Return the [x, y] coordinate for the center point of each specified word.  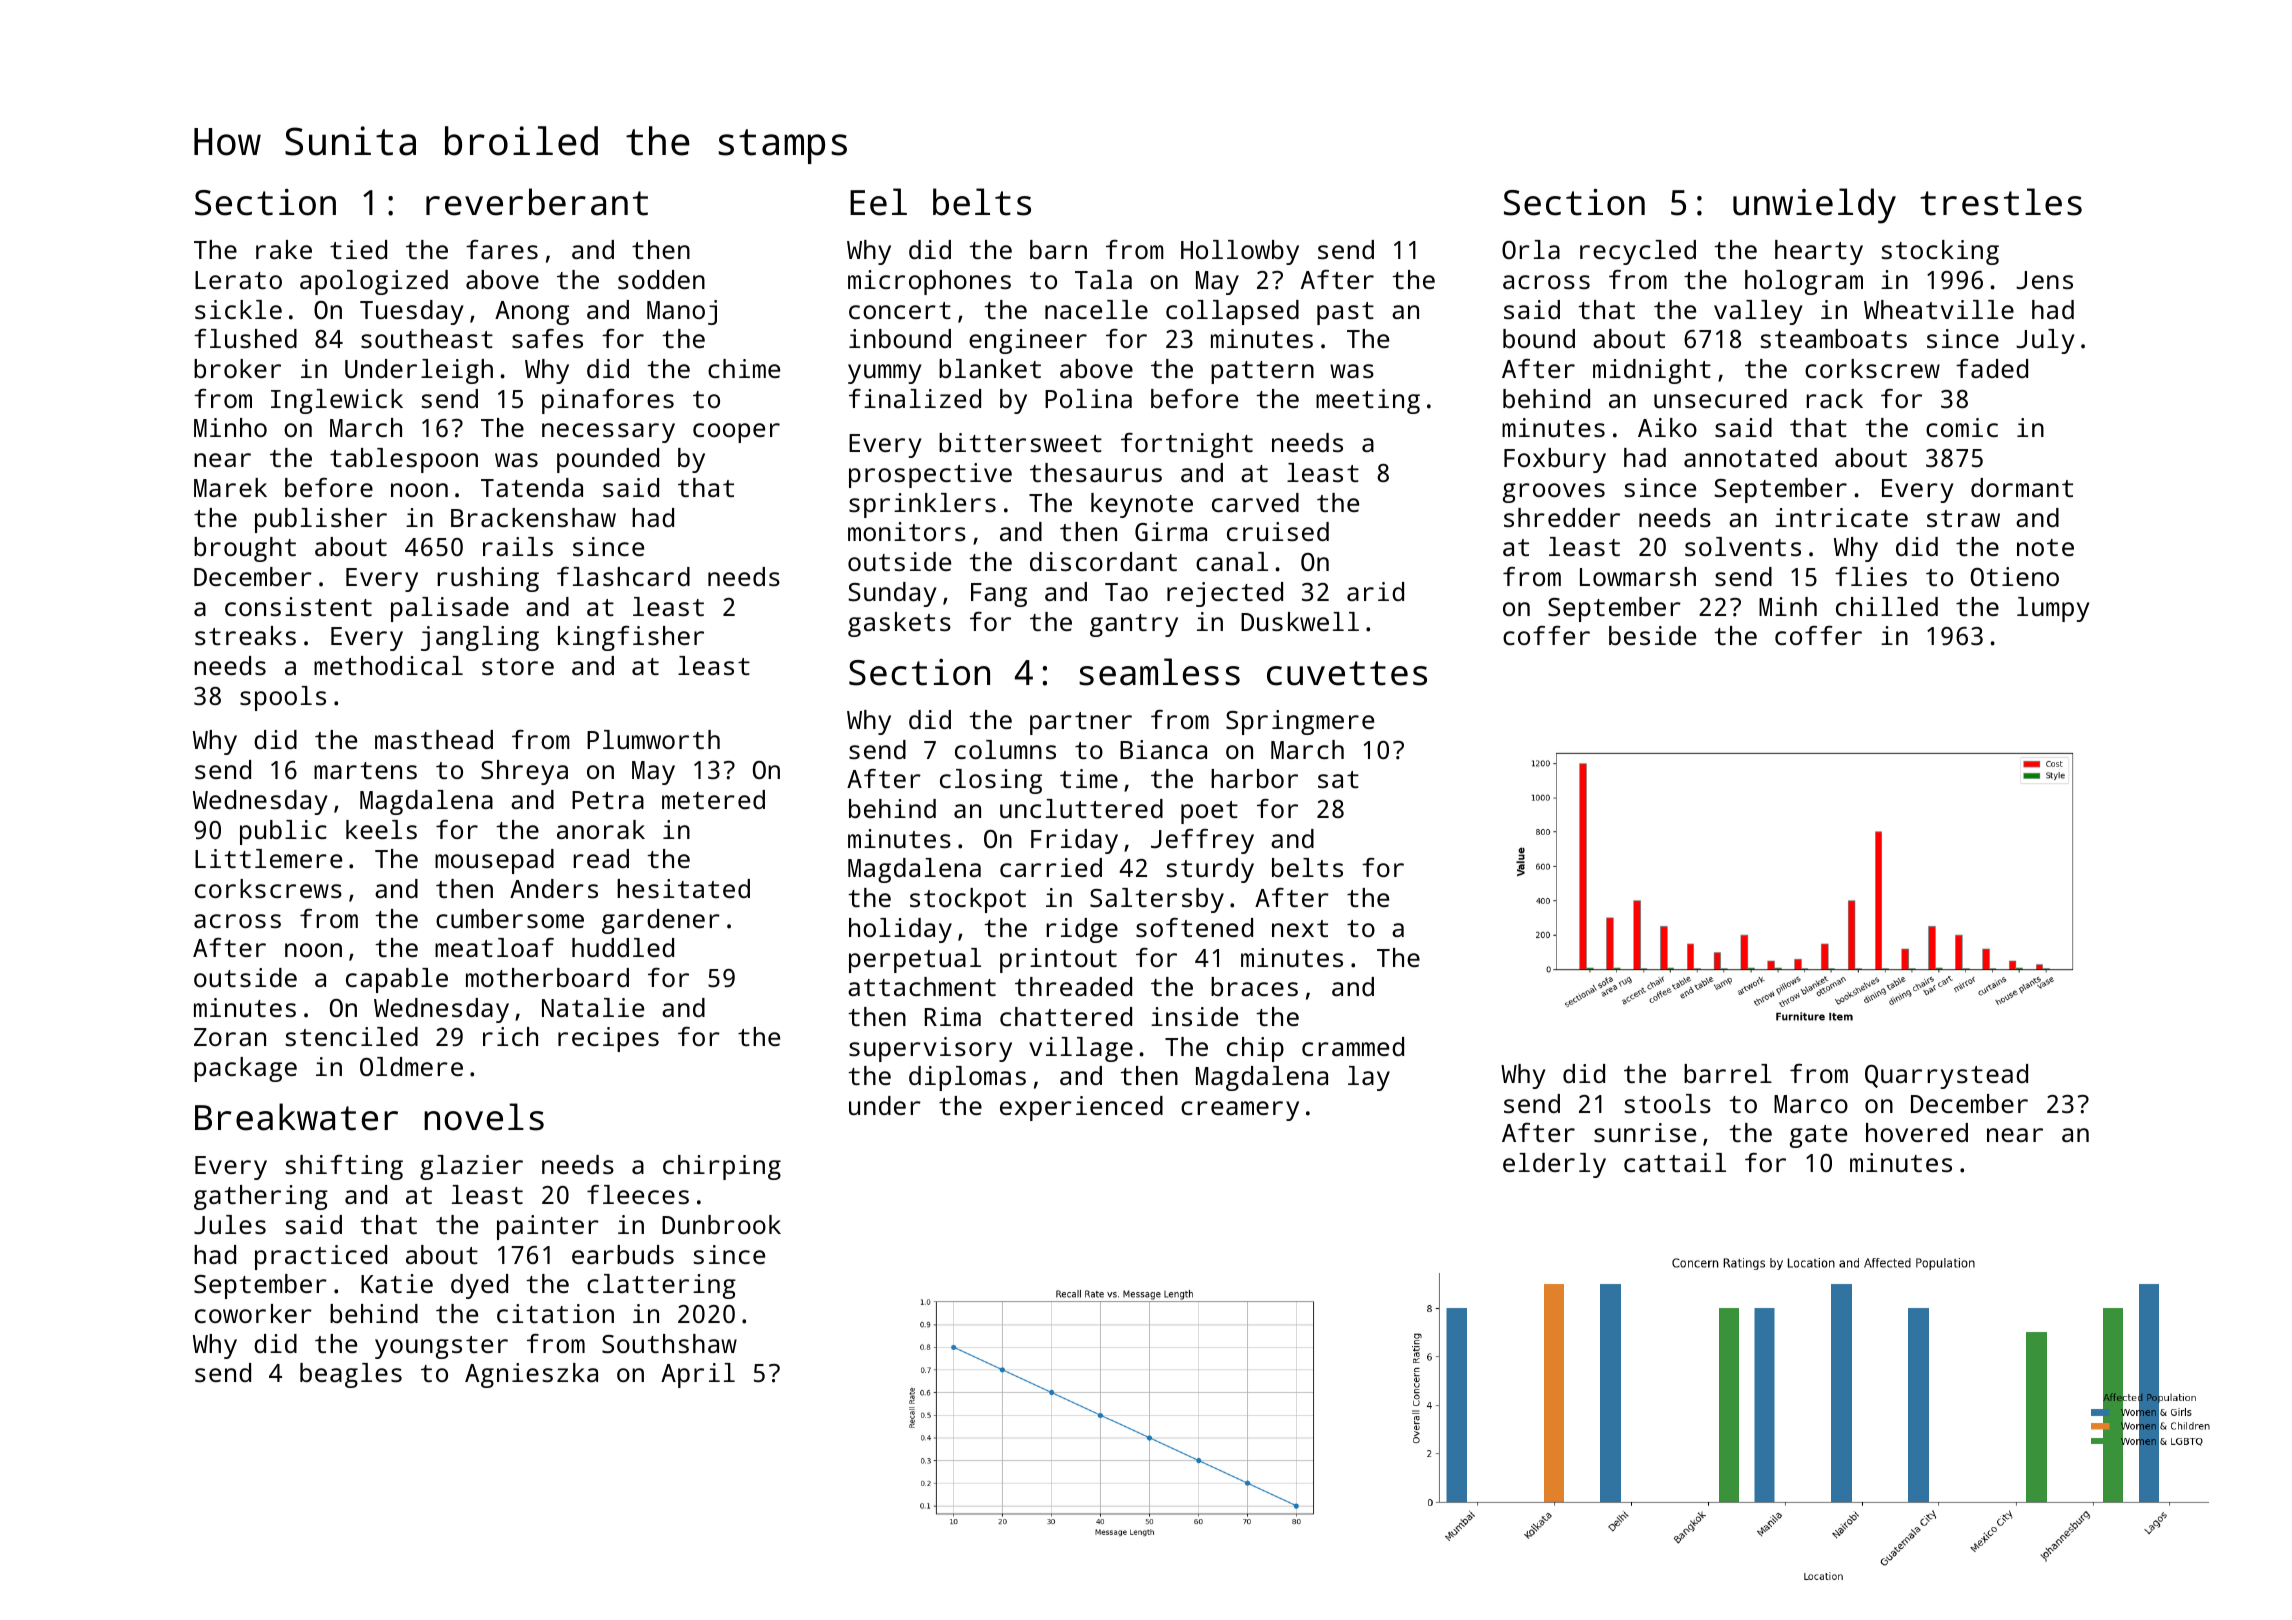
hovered [1917, 1132]
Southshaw [669, 1343]
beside [1652, 635]
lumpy [2053, 609]
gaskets [899, 624]
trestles [2001, 202]
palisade [450, 609]
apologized [374, 282]
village [1081, 1049]
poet [1209, 812]
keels [381, 829]
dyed [479, 1286]
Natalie [593, 1007]
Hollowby [1240, 252]
